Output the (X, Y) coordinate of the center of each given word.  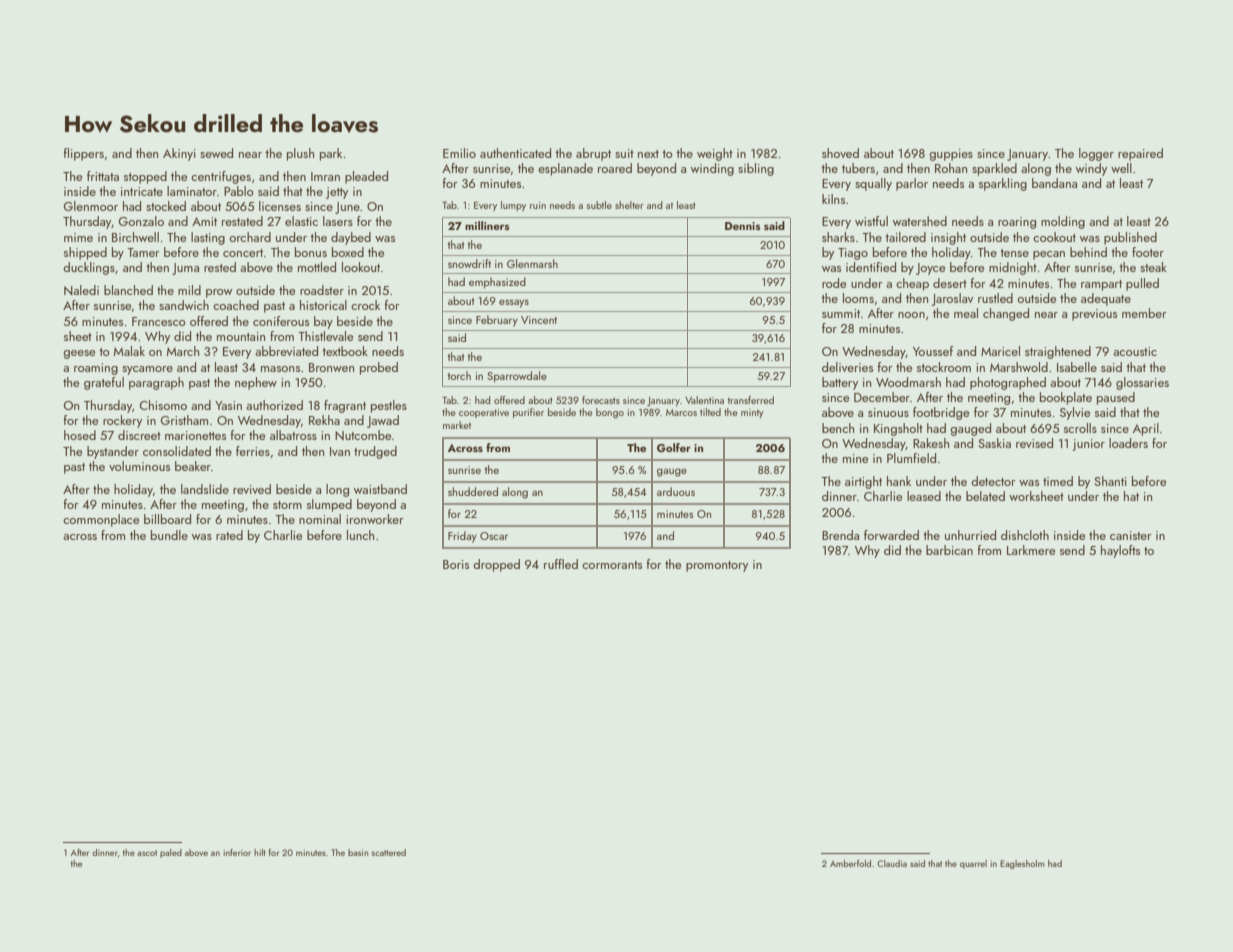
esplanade (565, 169)
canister (1130, 535)
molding (1063, 222)
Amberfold (850, 863)
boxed (348, 252)
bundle (169, 535)
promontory (717, 566)
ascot (147, 853)
